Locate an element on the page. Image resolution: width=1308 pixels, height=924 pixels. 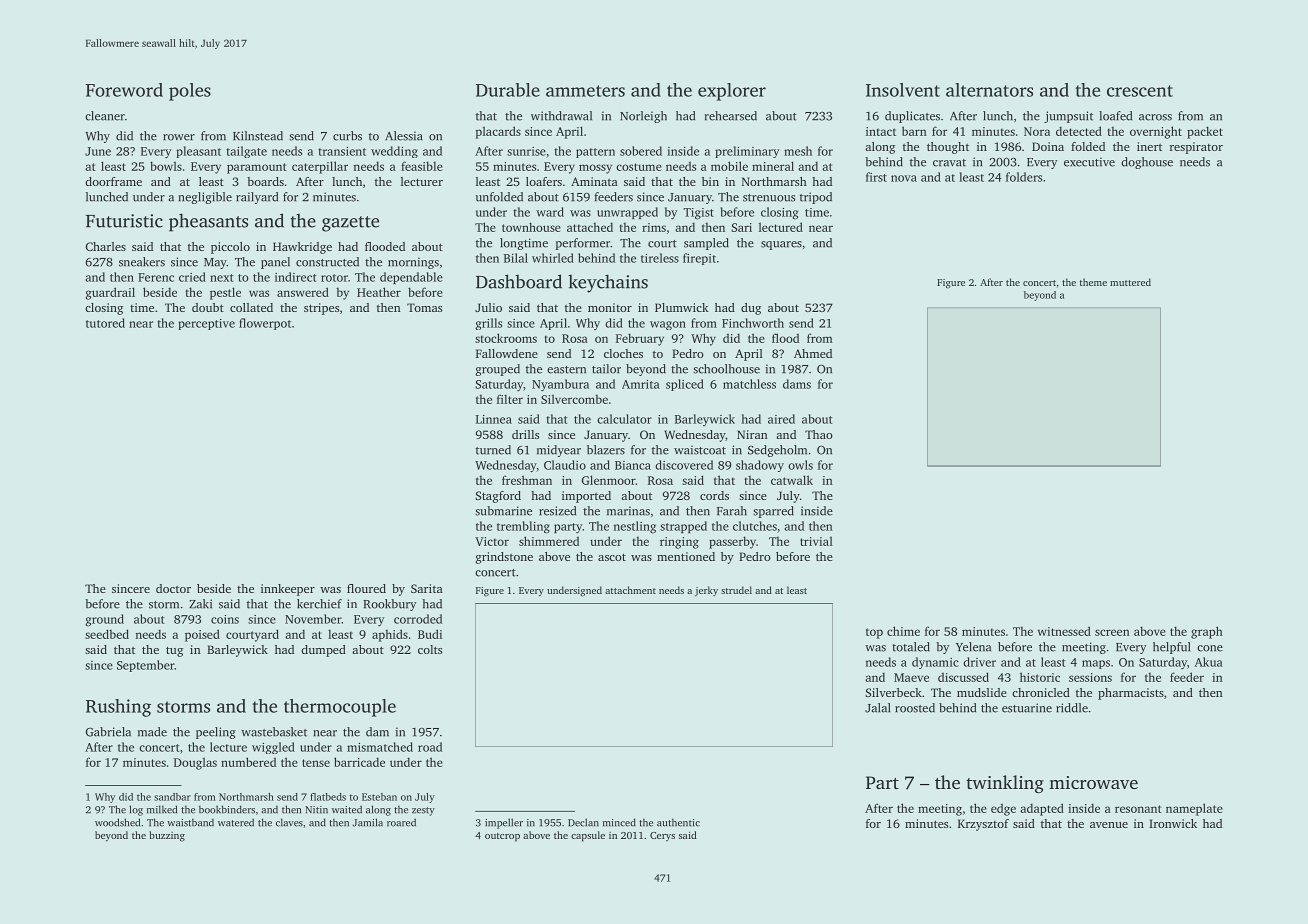
theme is located at coordinates (1093, 282).
